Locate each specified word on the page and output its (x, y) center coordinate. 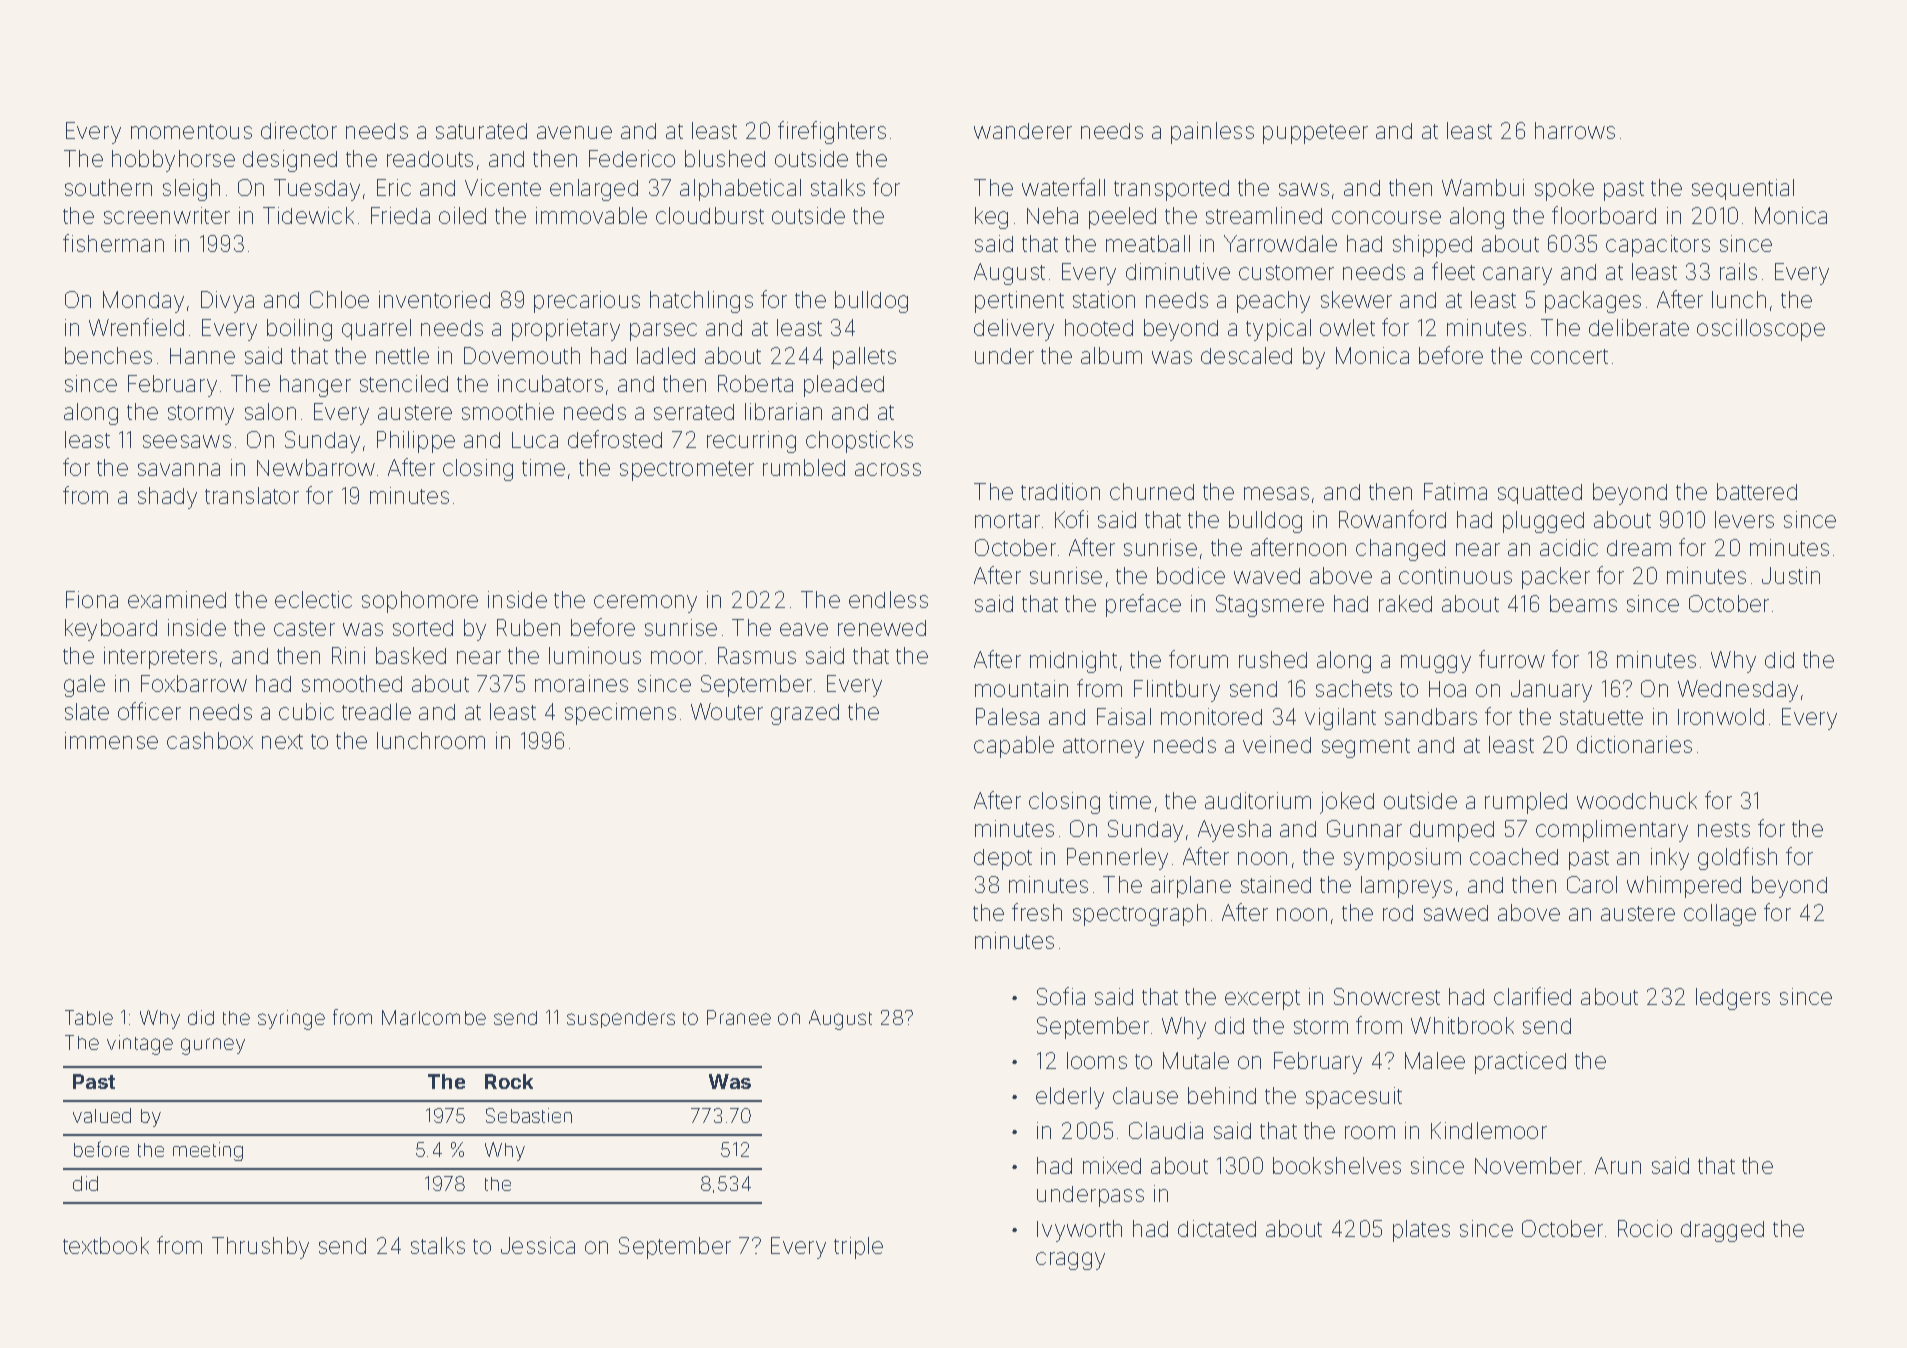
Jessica (538, 1245)
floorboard (1604, 215)
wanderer (1023, 131)
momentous (191, 131)
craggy (1070, 1261)
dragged (1722, 1231)
